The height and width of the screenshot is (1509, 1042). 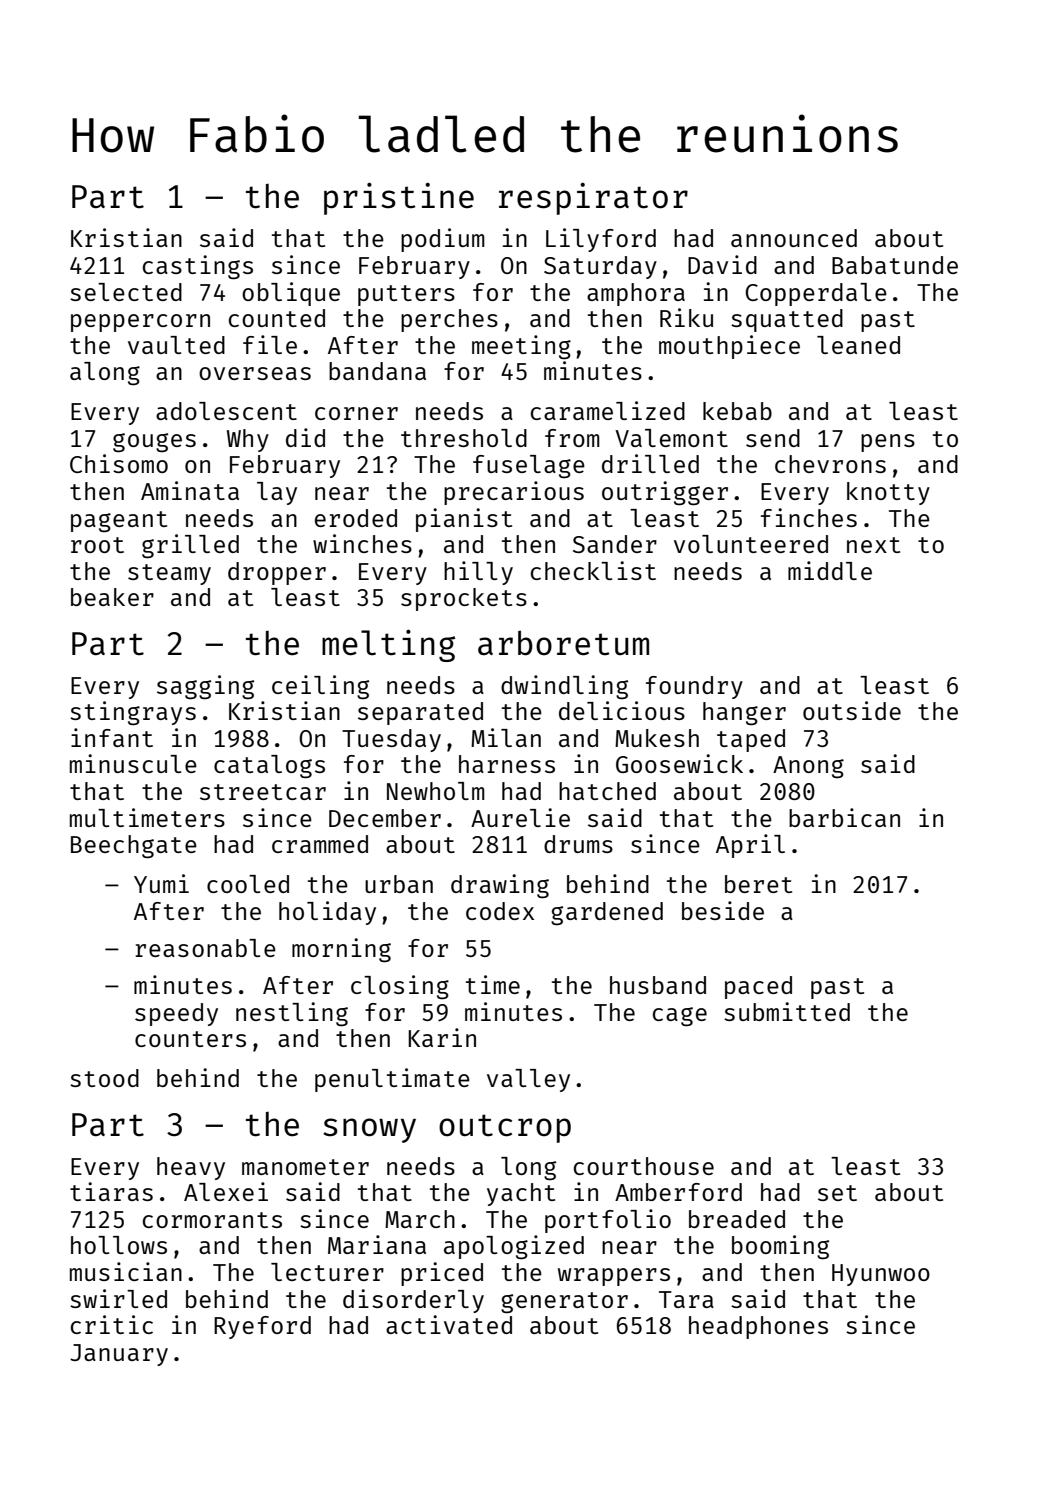 What do you see at coordinates (478, 573) in the screenshot?
I see `hilly` at bounding box center [478, 573].
